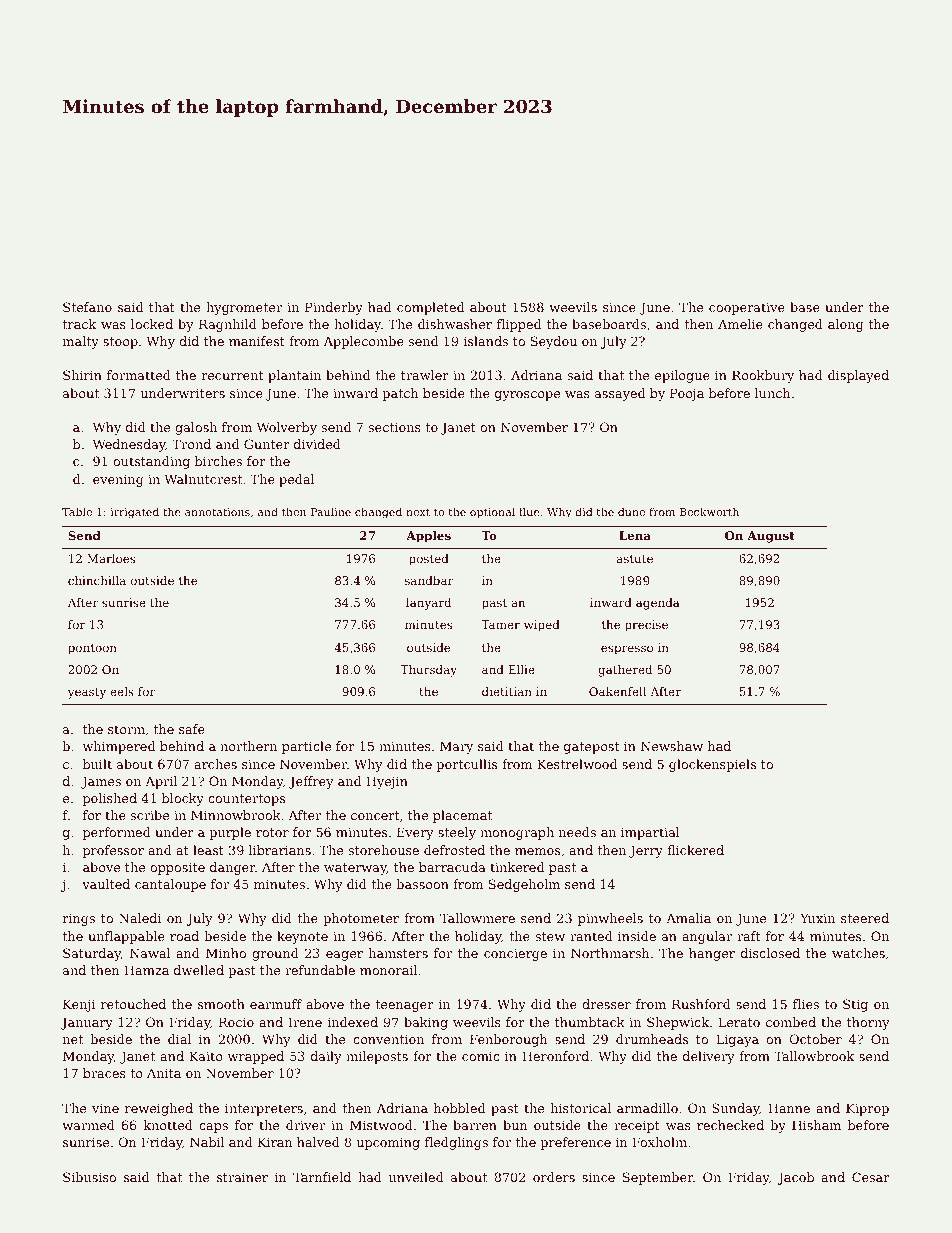 The image size is (952, 1233). I want to click on Sibusiso, so click(89, 1177).
